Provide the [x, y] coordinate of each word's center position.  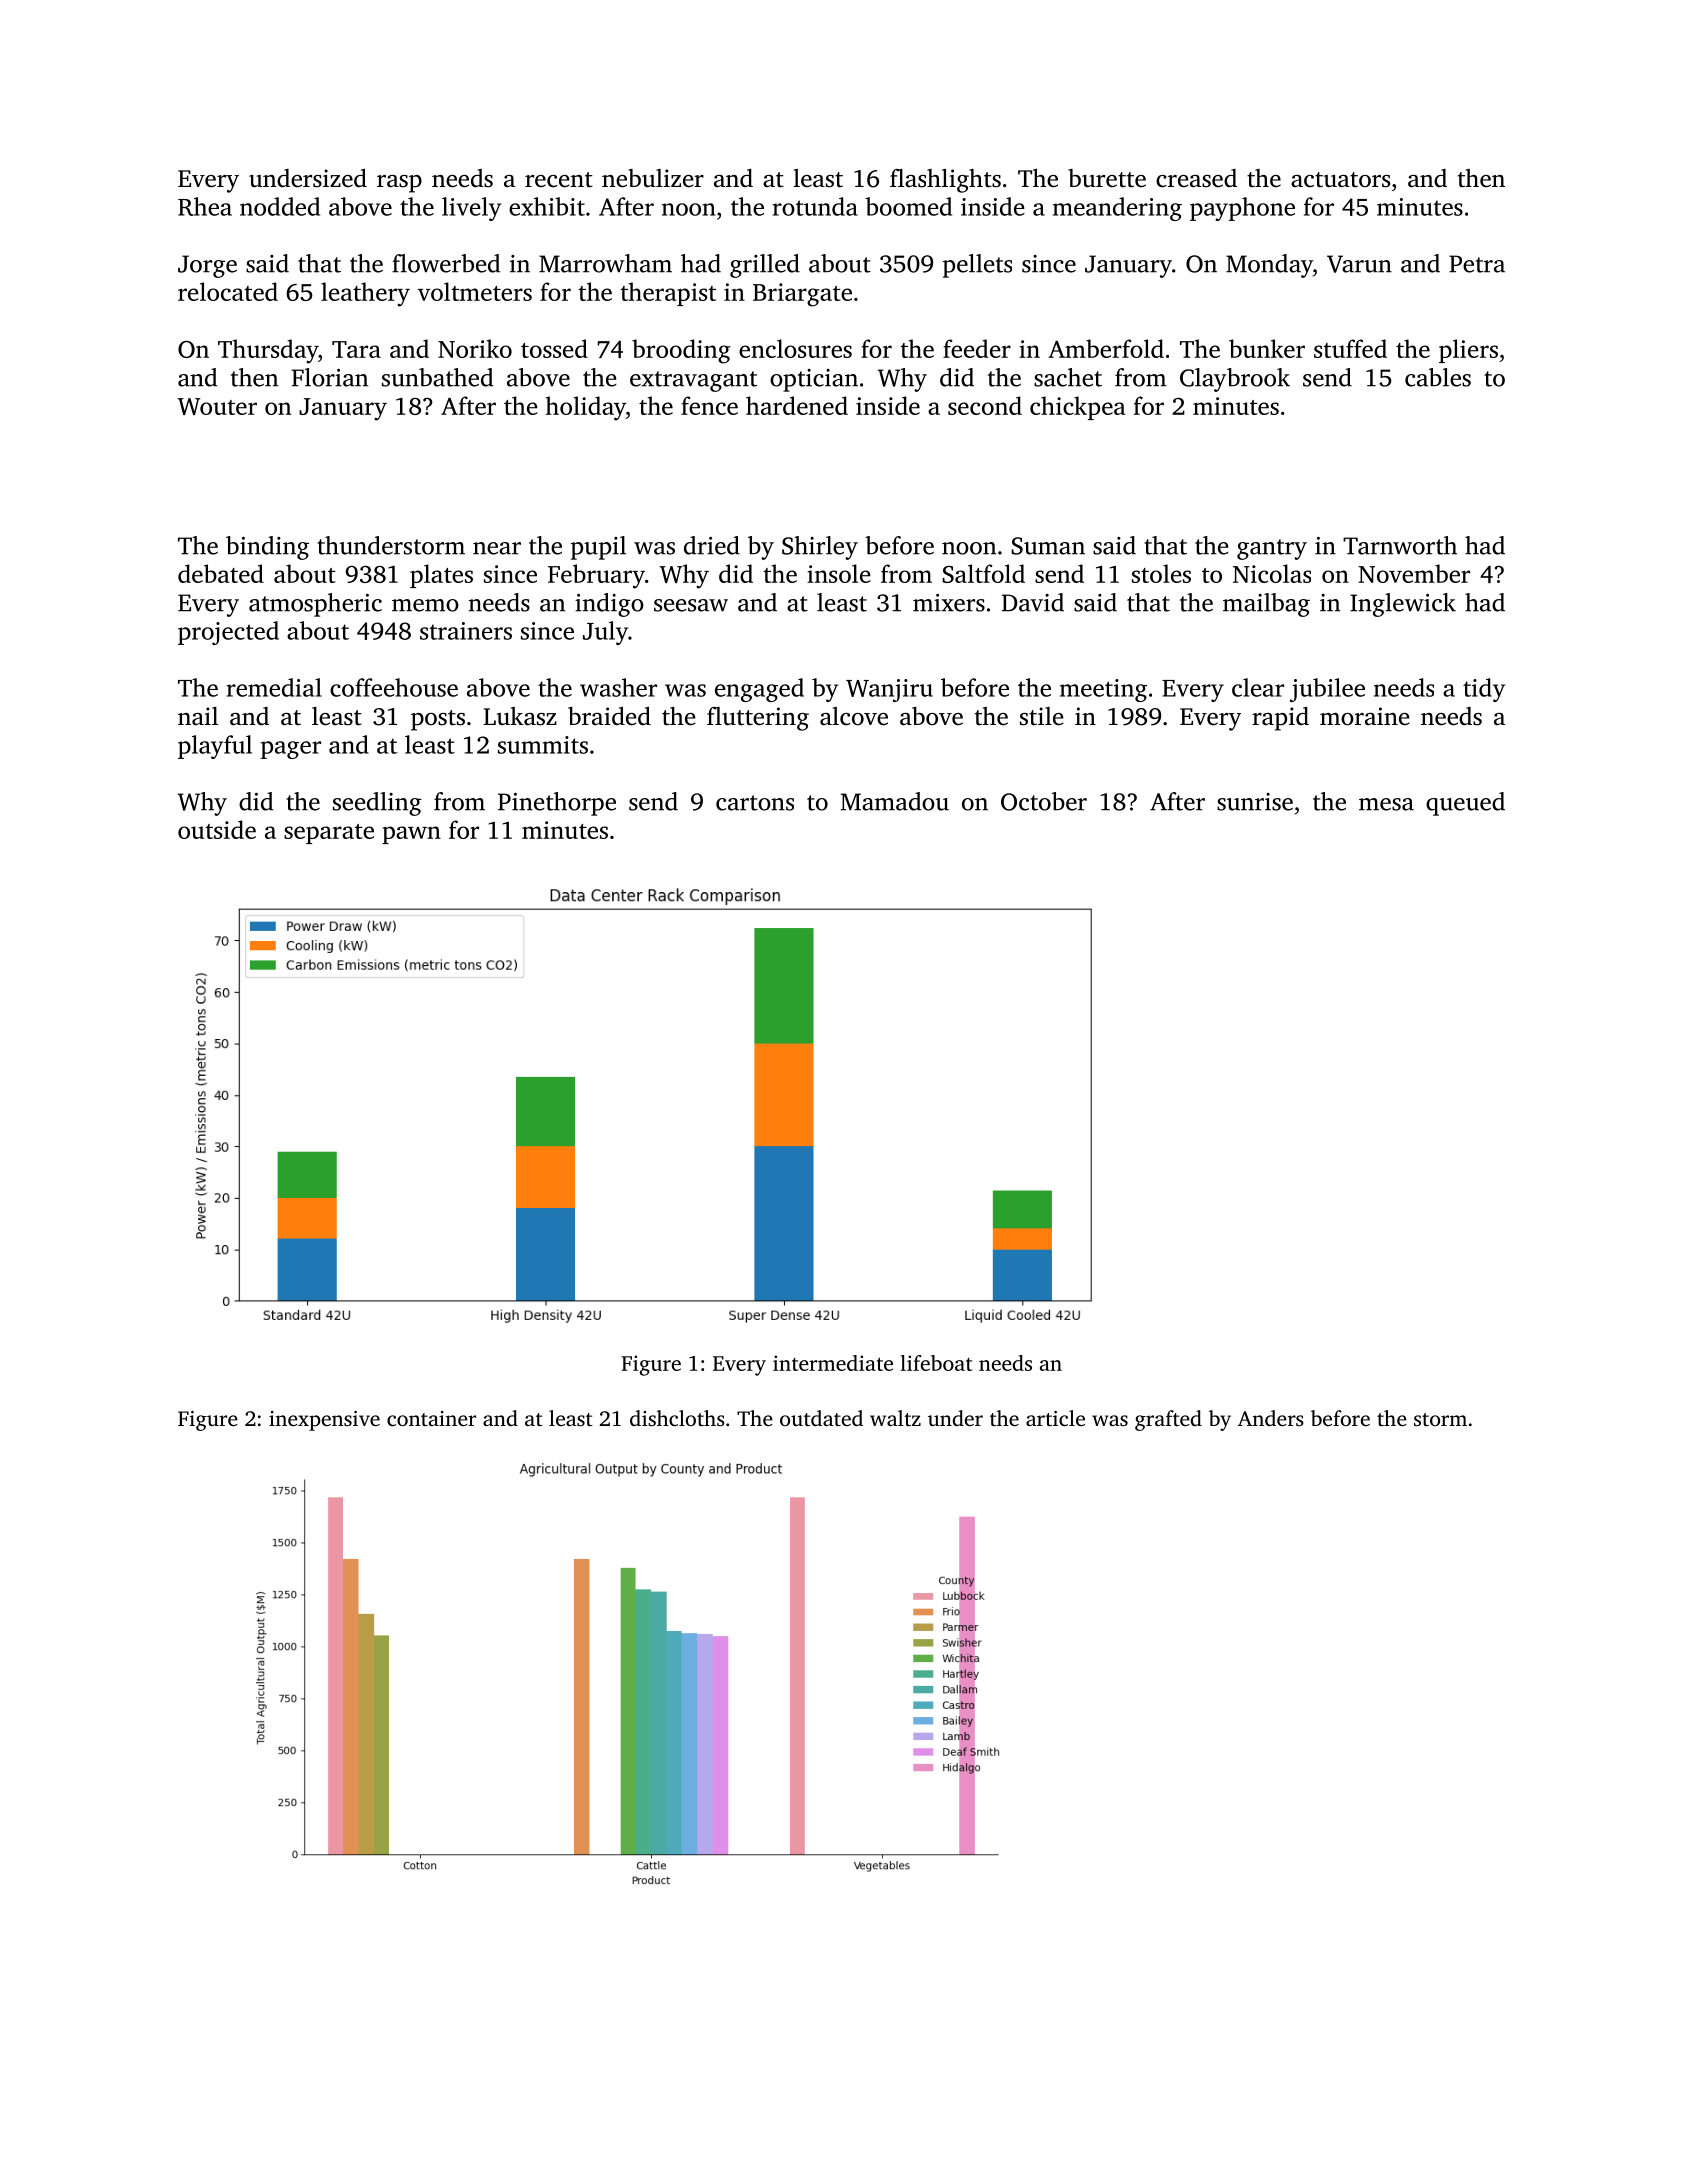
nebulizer [653, 178]
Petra [1477, 264]
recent [559, 180]
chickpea [1078, 408]
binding [267, 548]
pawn [411, 835]
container [431, 1418]
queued [1465, 804]
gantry [1272, 549]
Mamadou [895, 801]
